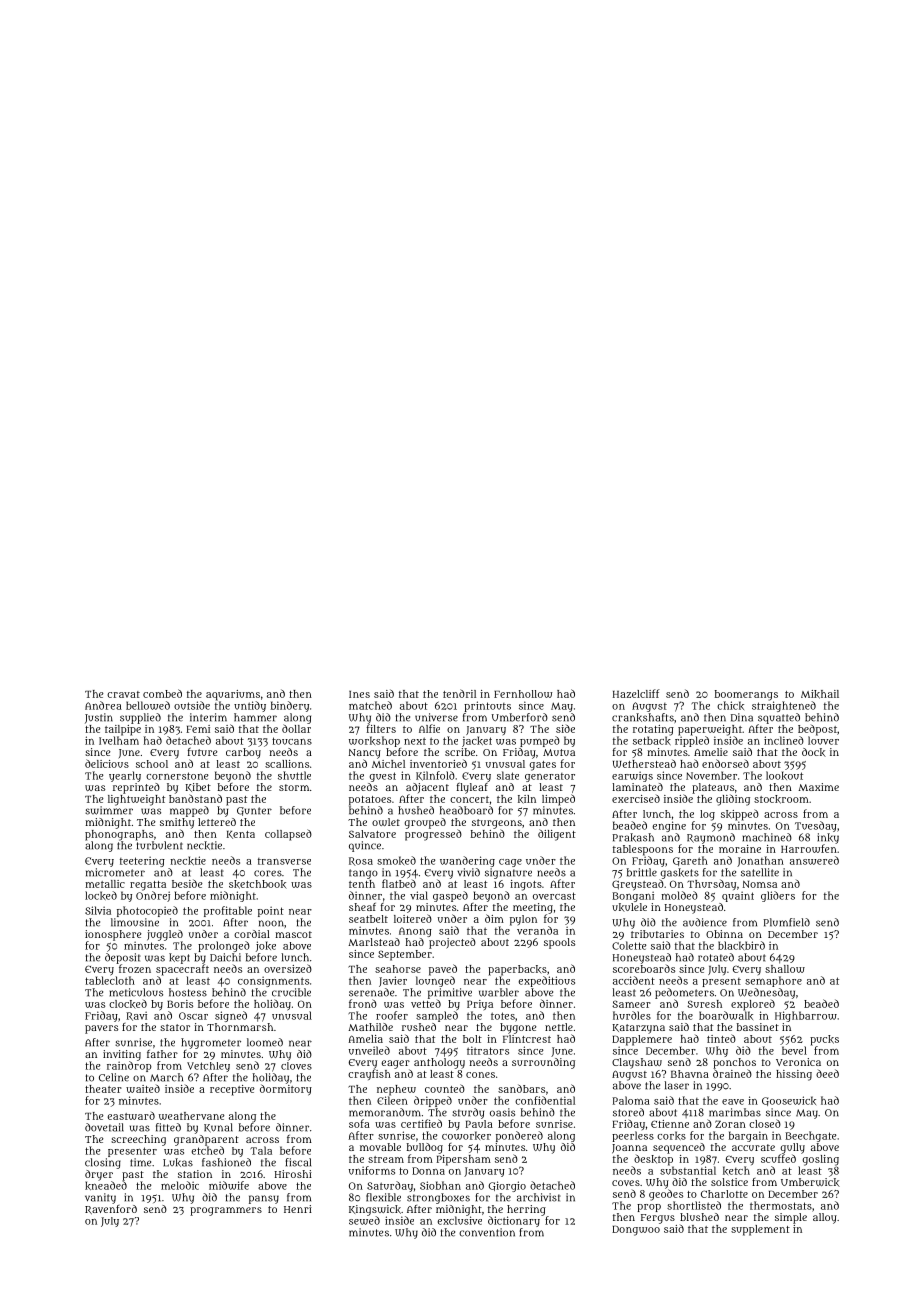  I want to click on phonographs, so click(119, 835).
